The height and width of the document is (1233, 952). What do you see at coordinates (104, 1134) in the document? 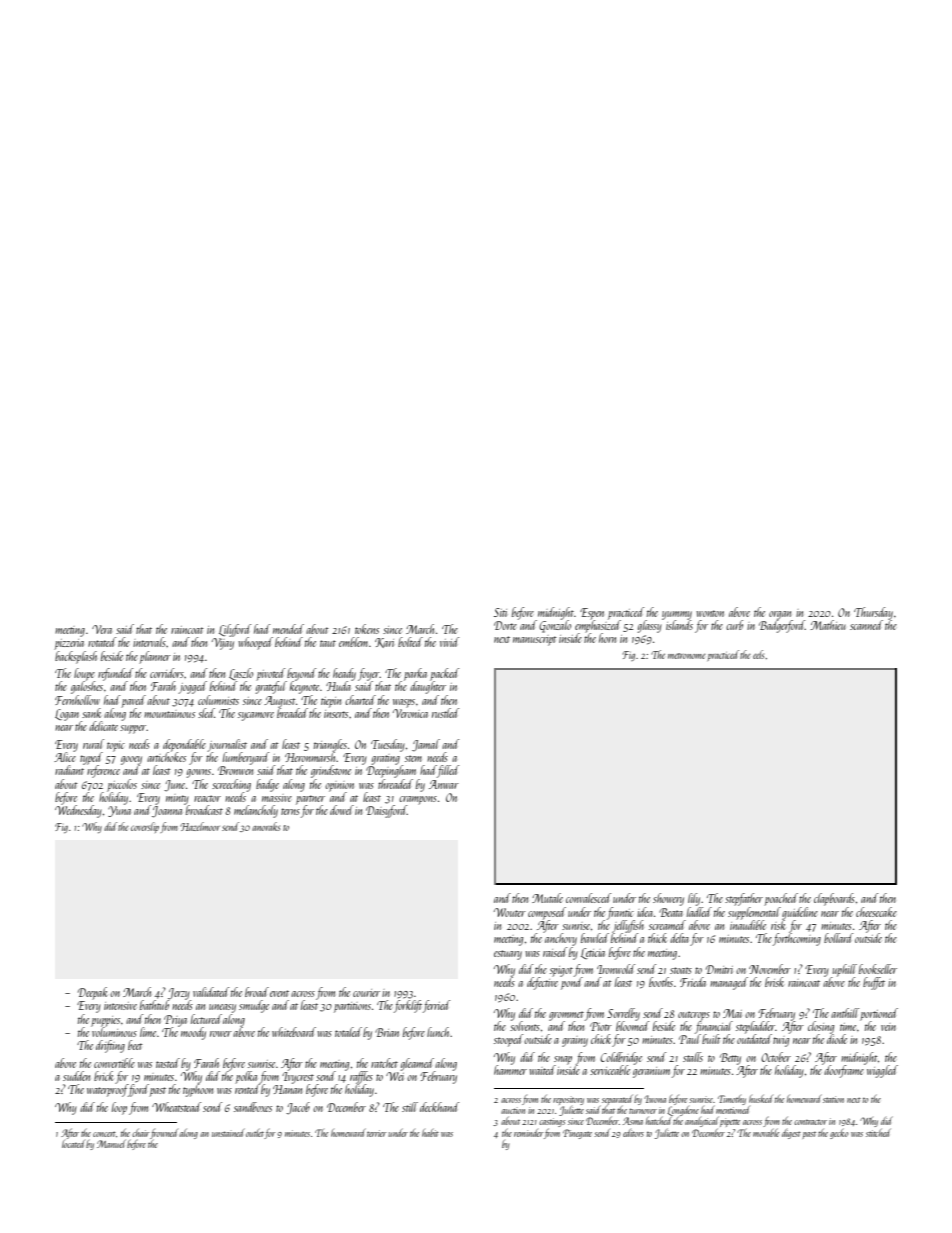
I see `concert` at bounding box center [104, 1134].
